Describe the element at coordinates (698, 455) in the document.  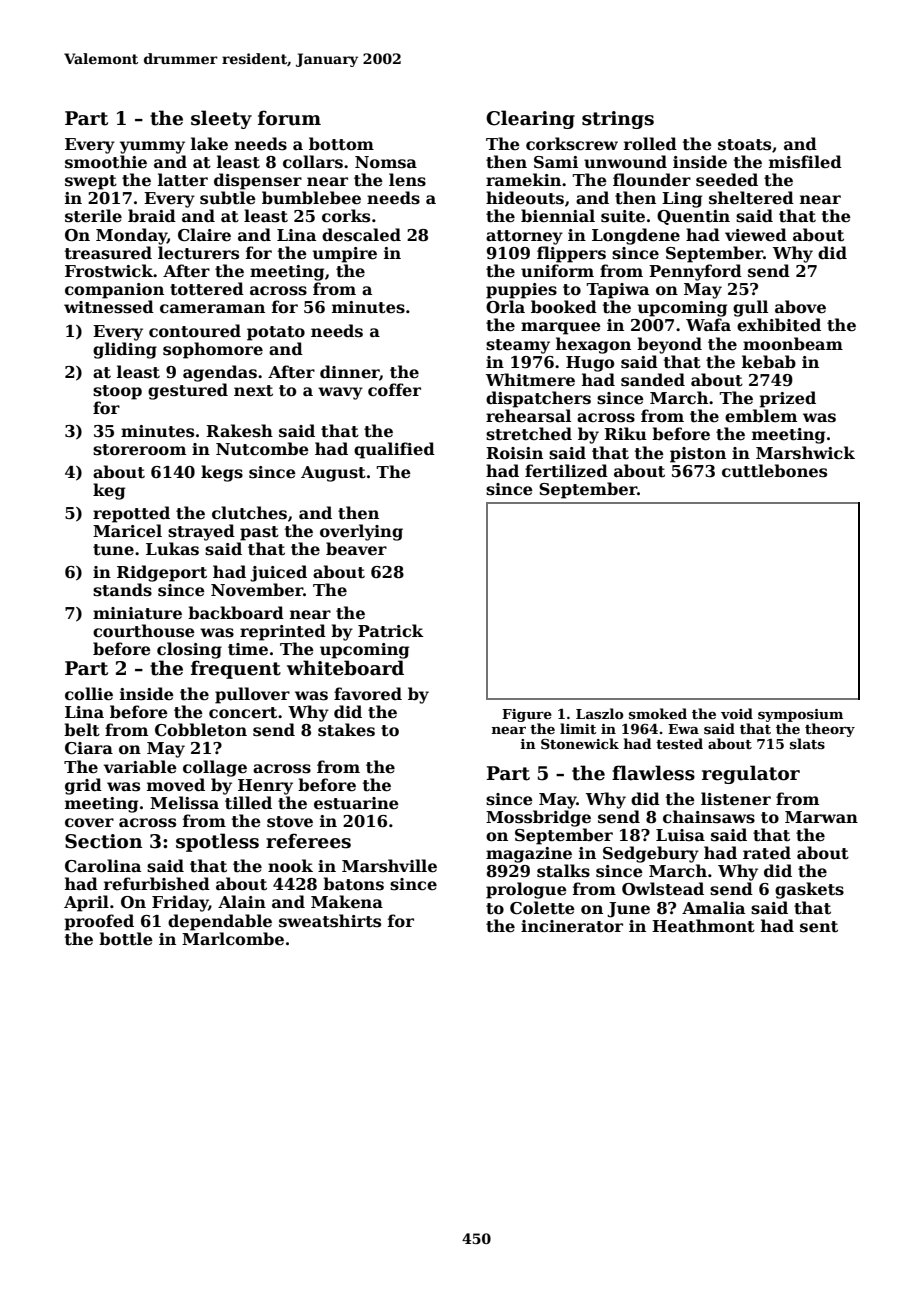
I see `piston` at that location.
